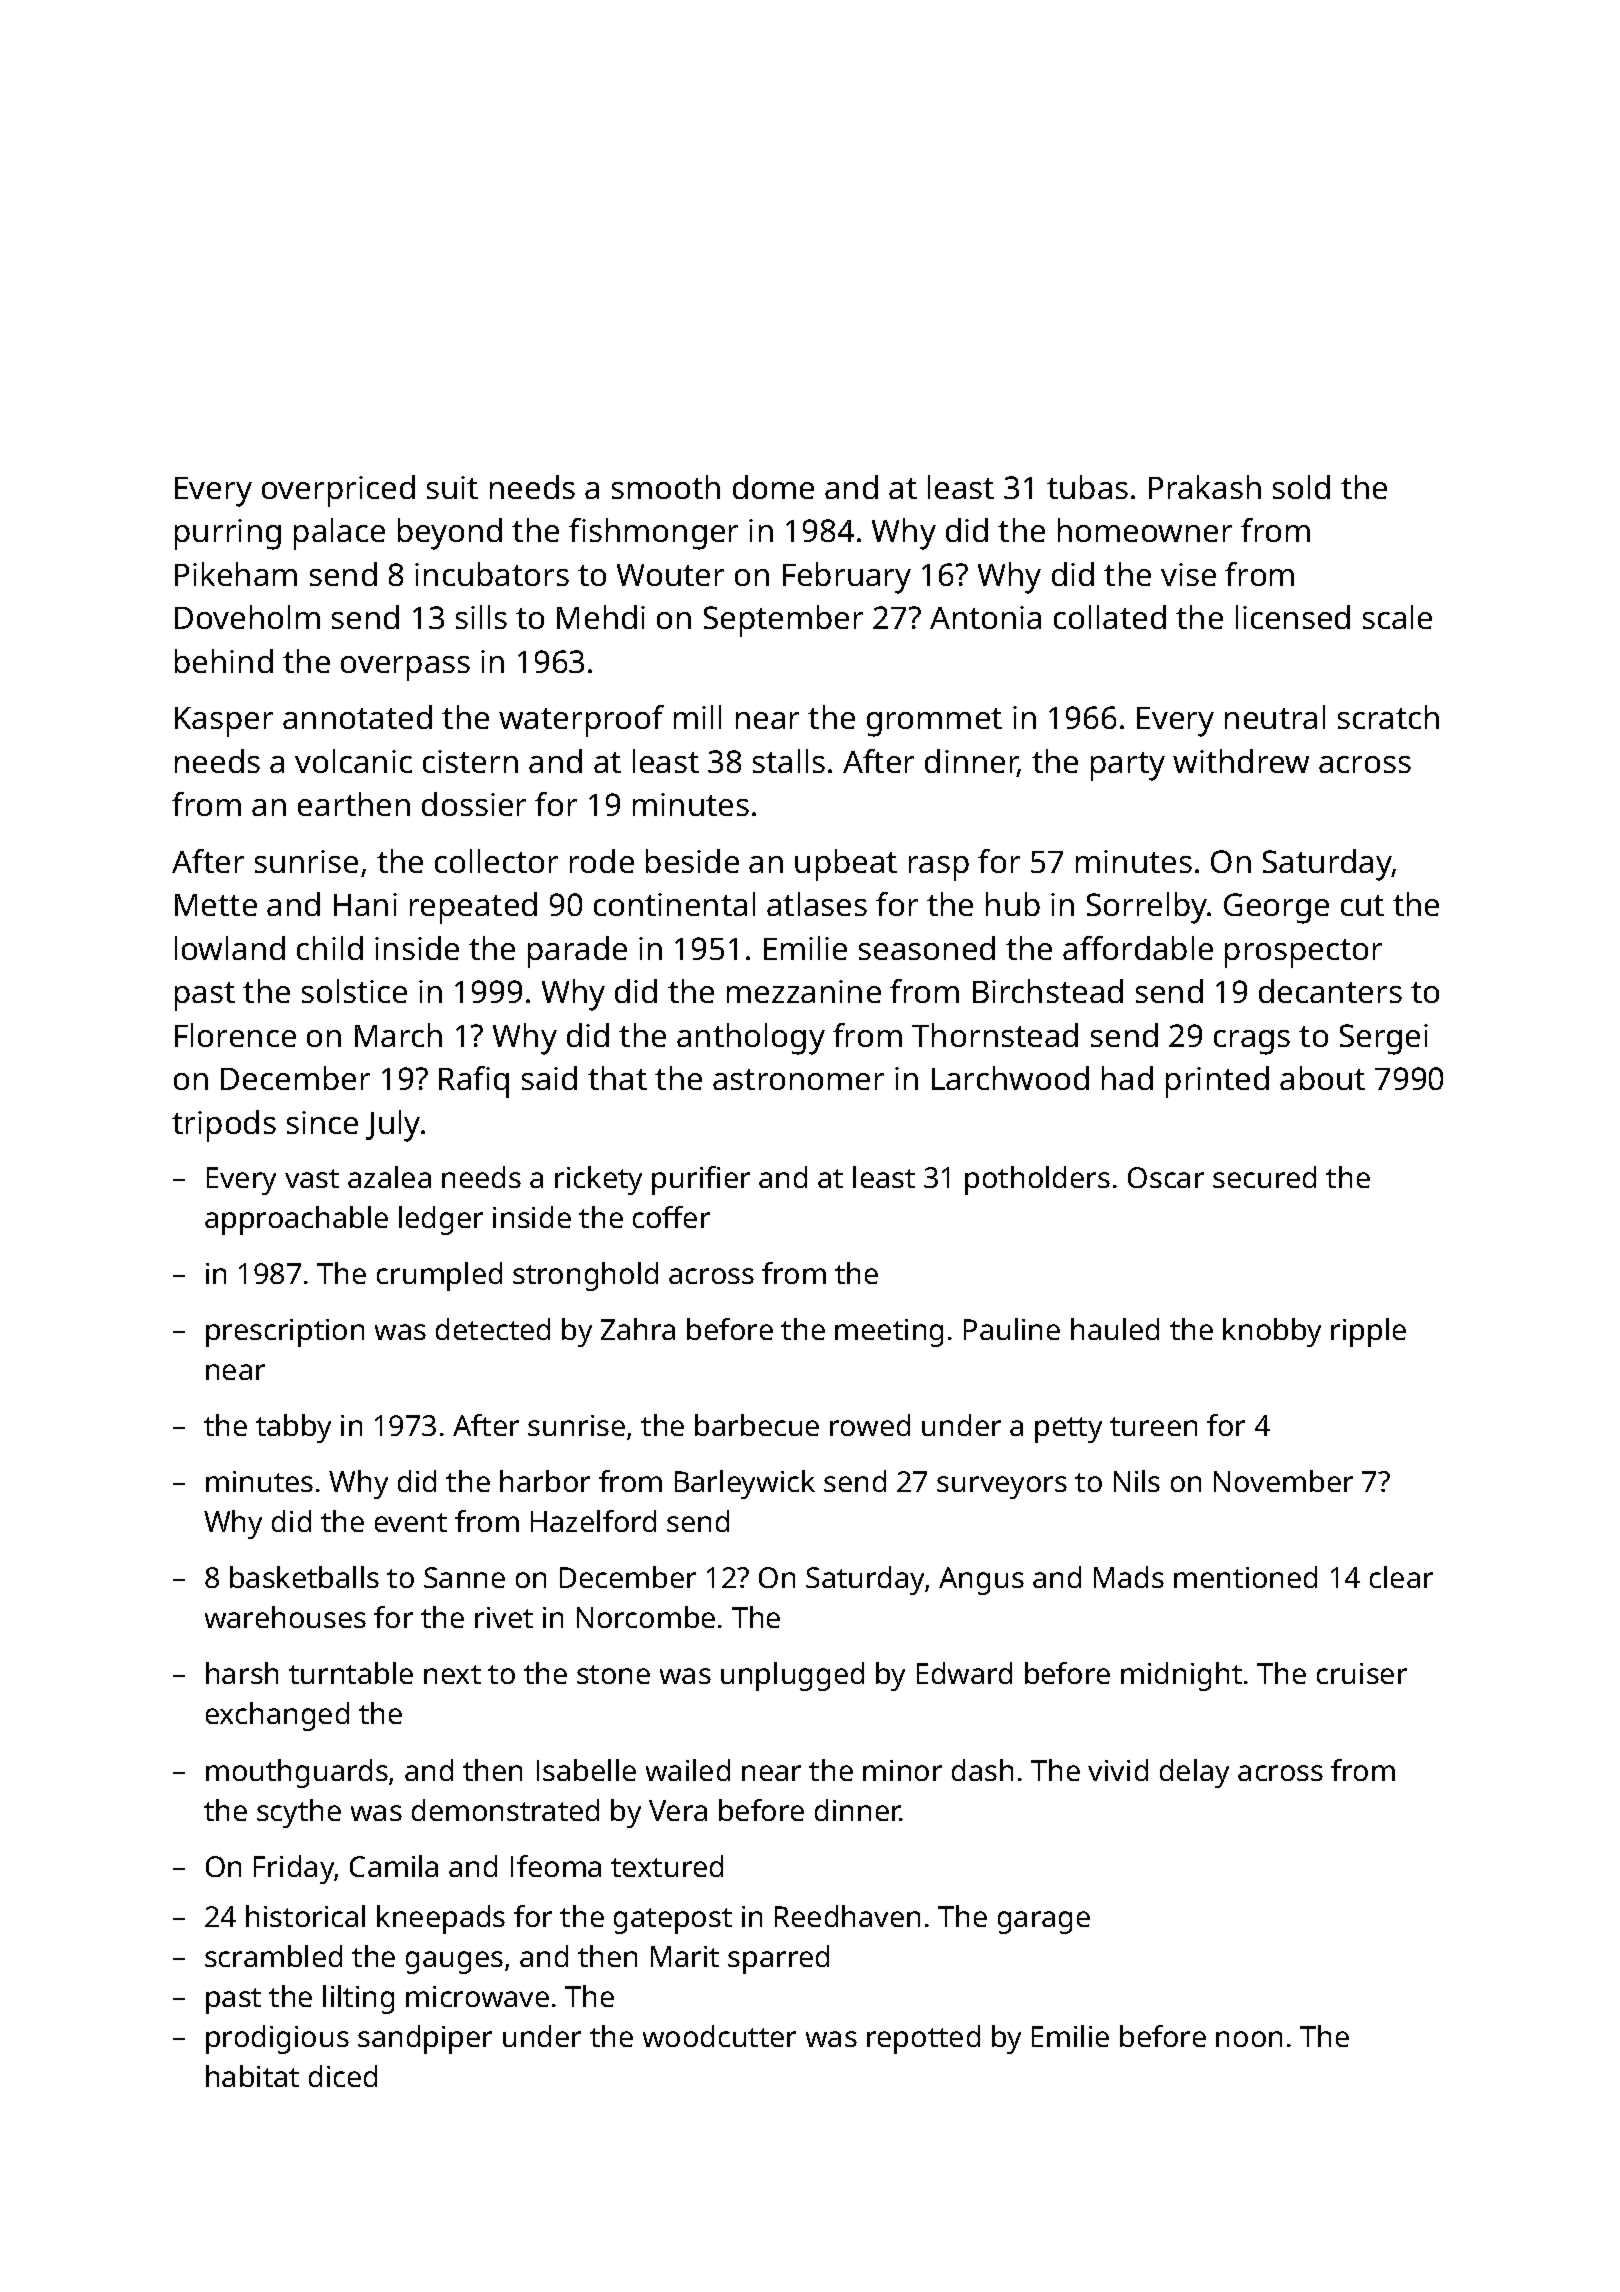 This document has height=2292, width=1620. I want to click on rowed, so click(870, 1425).
